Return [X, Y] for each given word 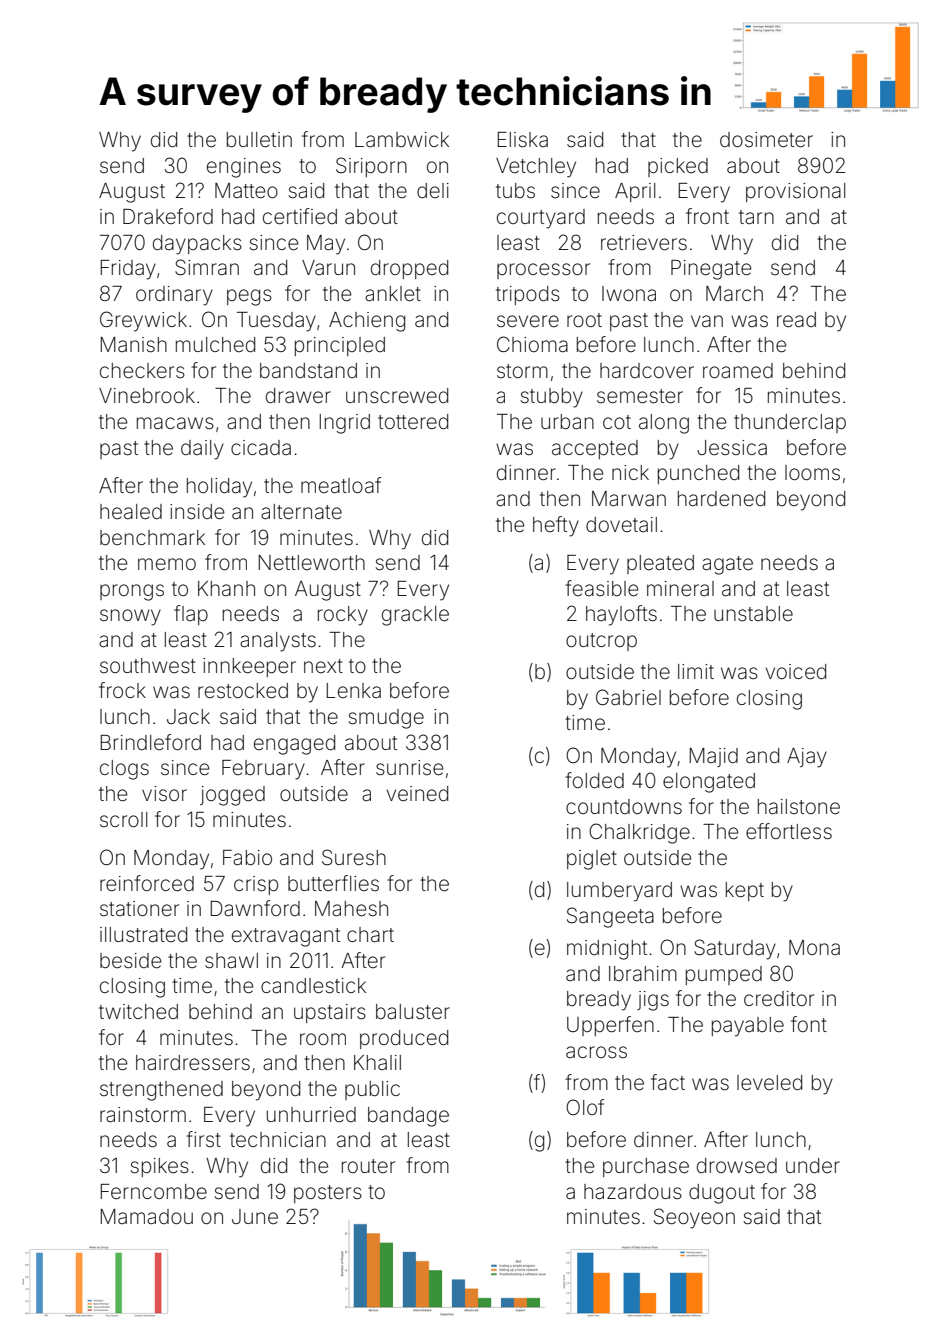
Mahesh [351, 909]
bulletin [259, 139]
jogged [232, 796]
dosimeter [766, 140]
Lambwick [402, 139]
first [203, 1139]
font [809, 1024]
